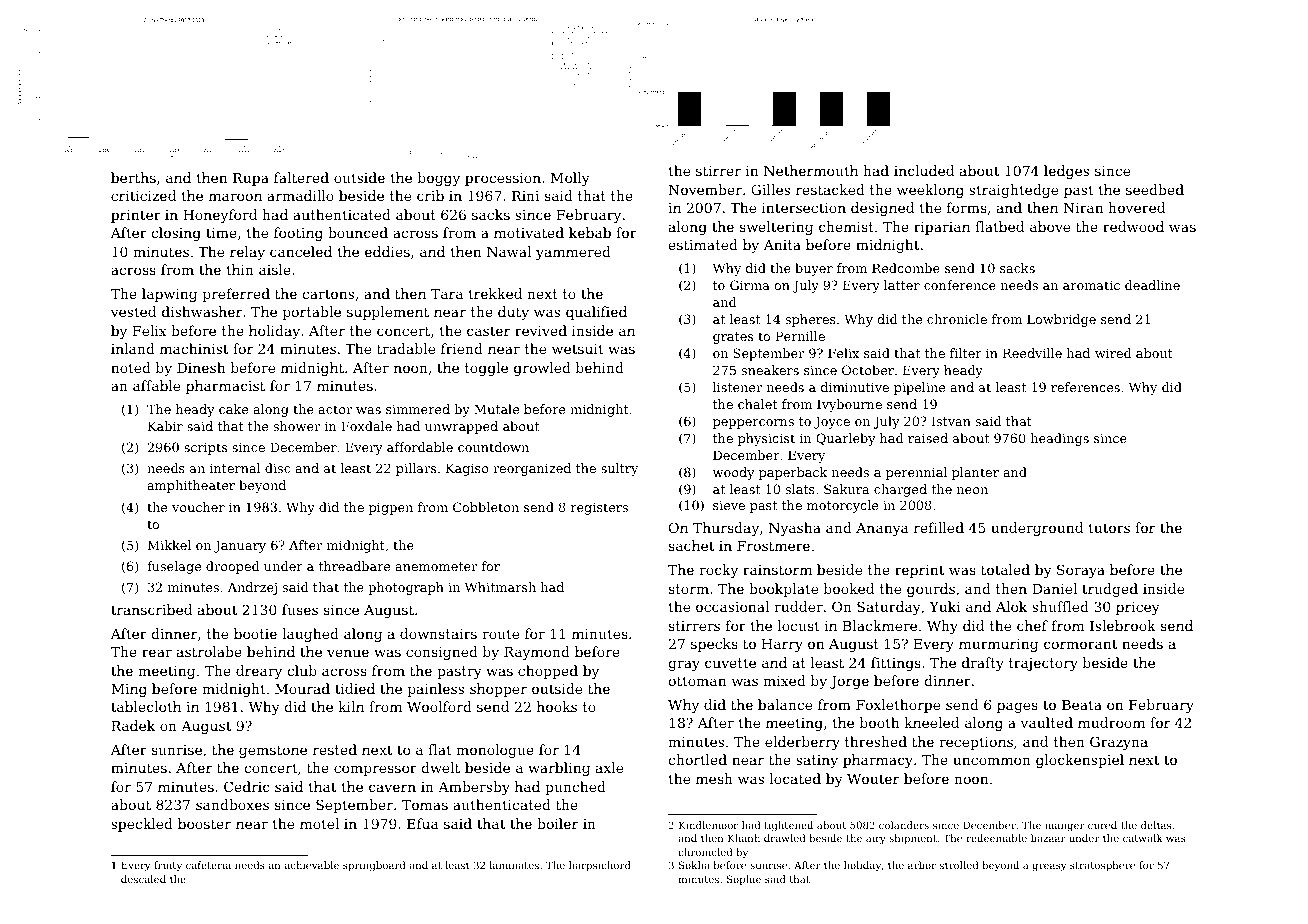  I want to click on closing, so click(176, 234).
